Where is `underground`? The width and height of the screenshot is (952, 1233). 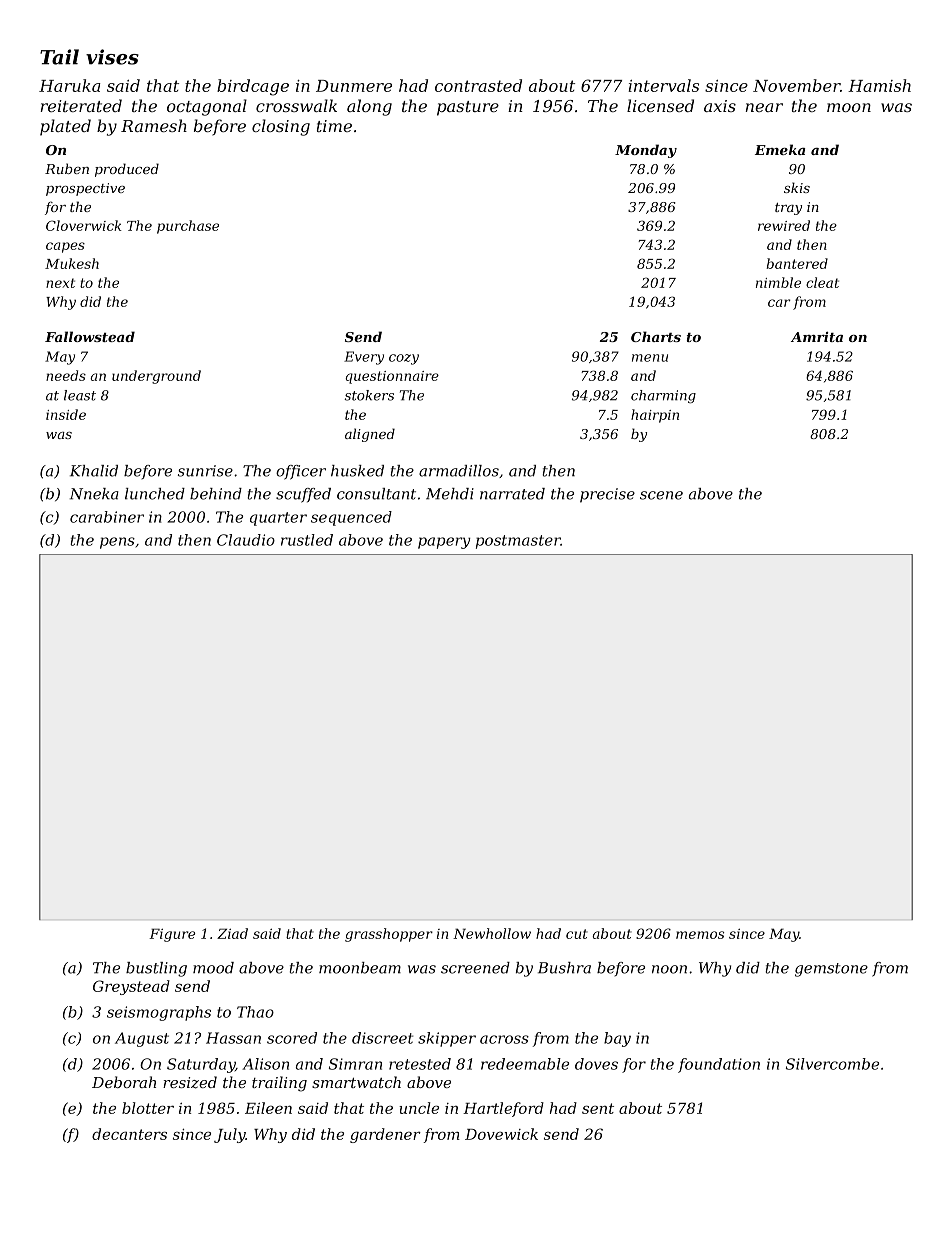 underground is located at coordinates (156, 377).
